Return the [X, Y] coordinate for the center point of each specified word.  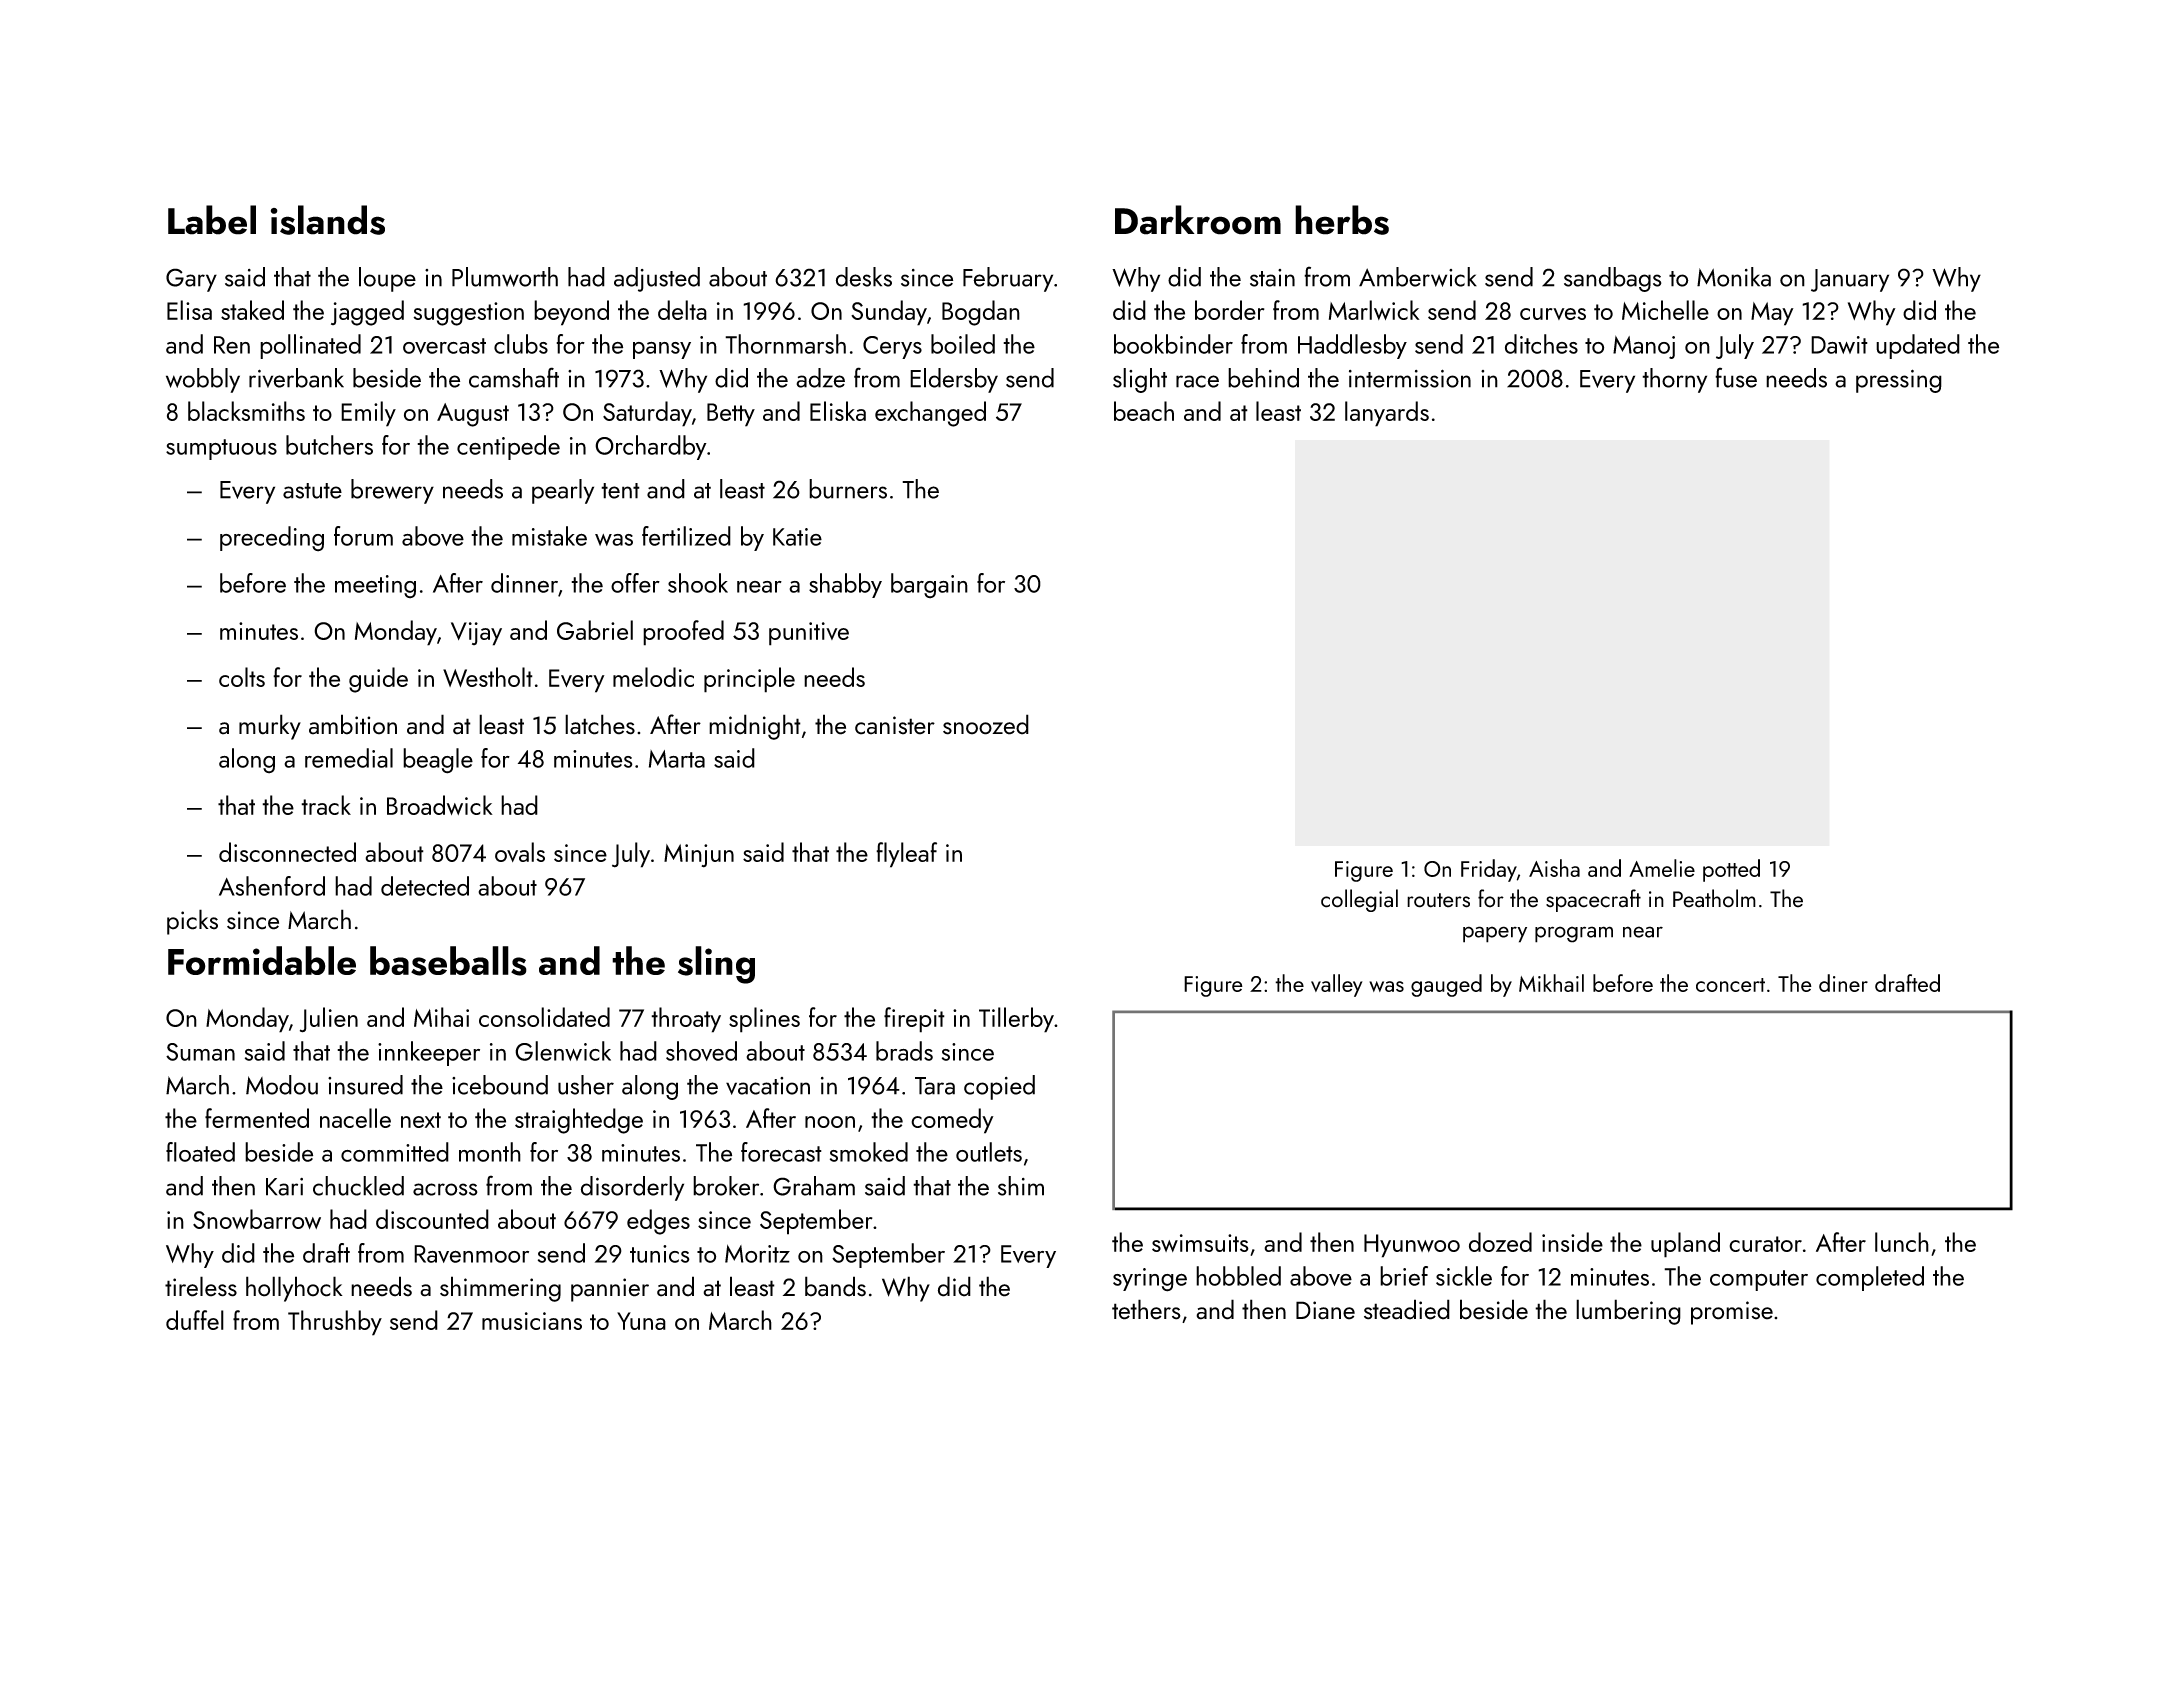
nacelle [355, 1118]
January [1850, 280]
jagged [367, 313]
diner [1843, 983]
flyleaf [906, 855]
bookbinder [1173, 344]
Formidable [262, 960]
